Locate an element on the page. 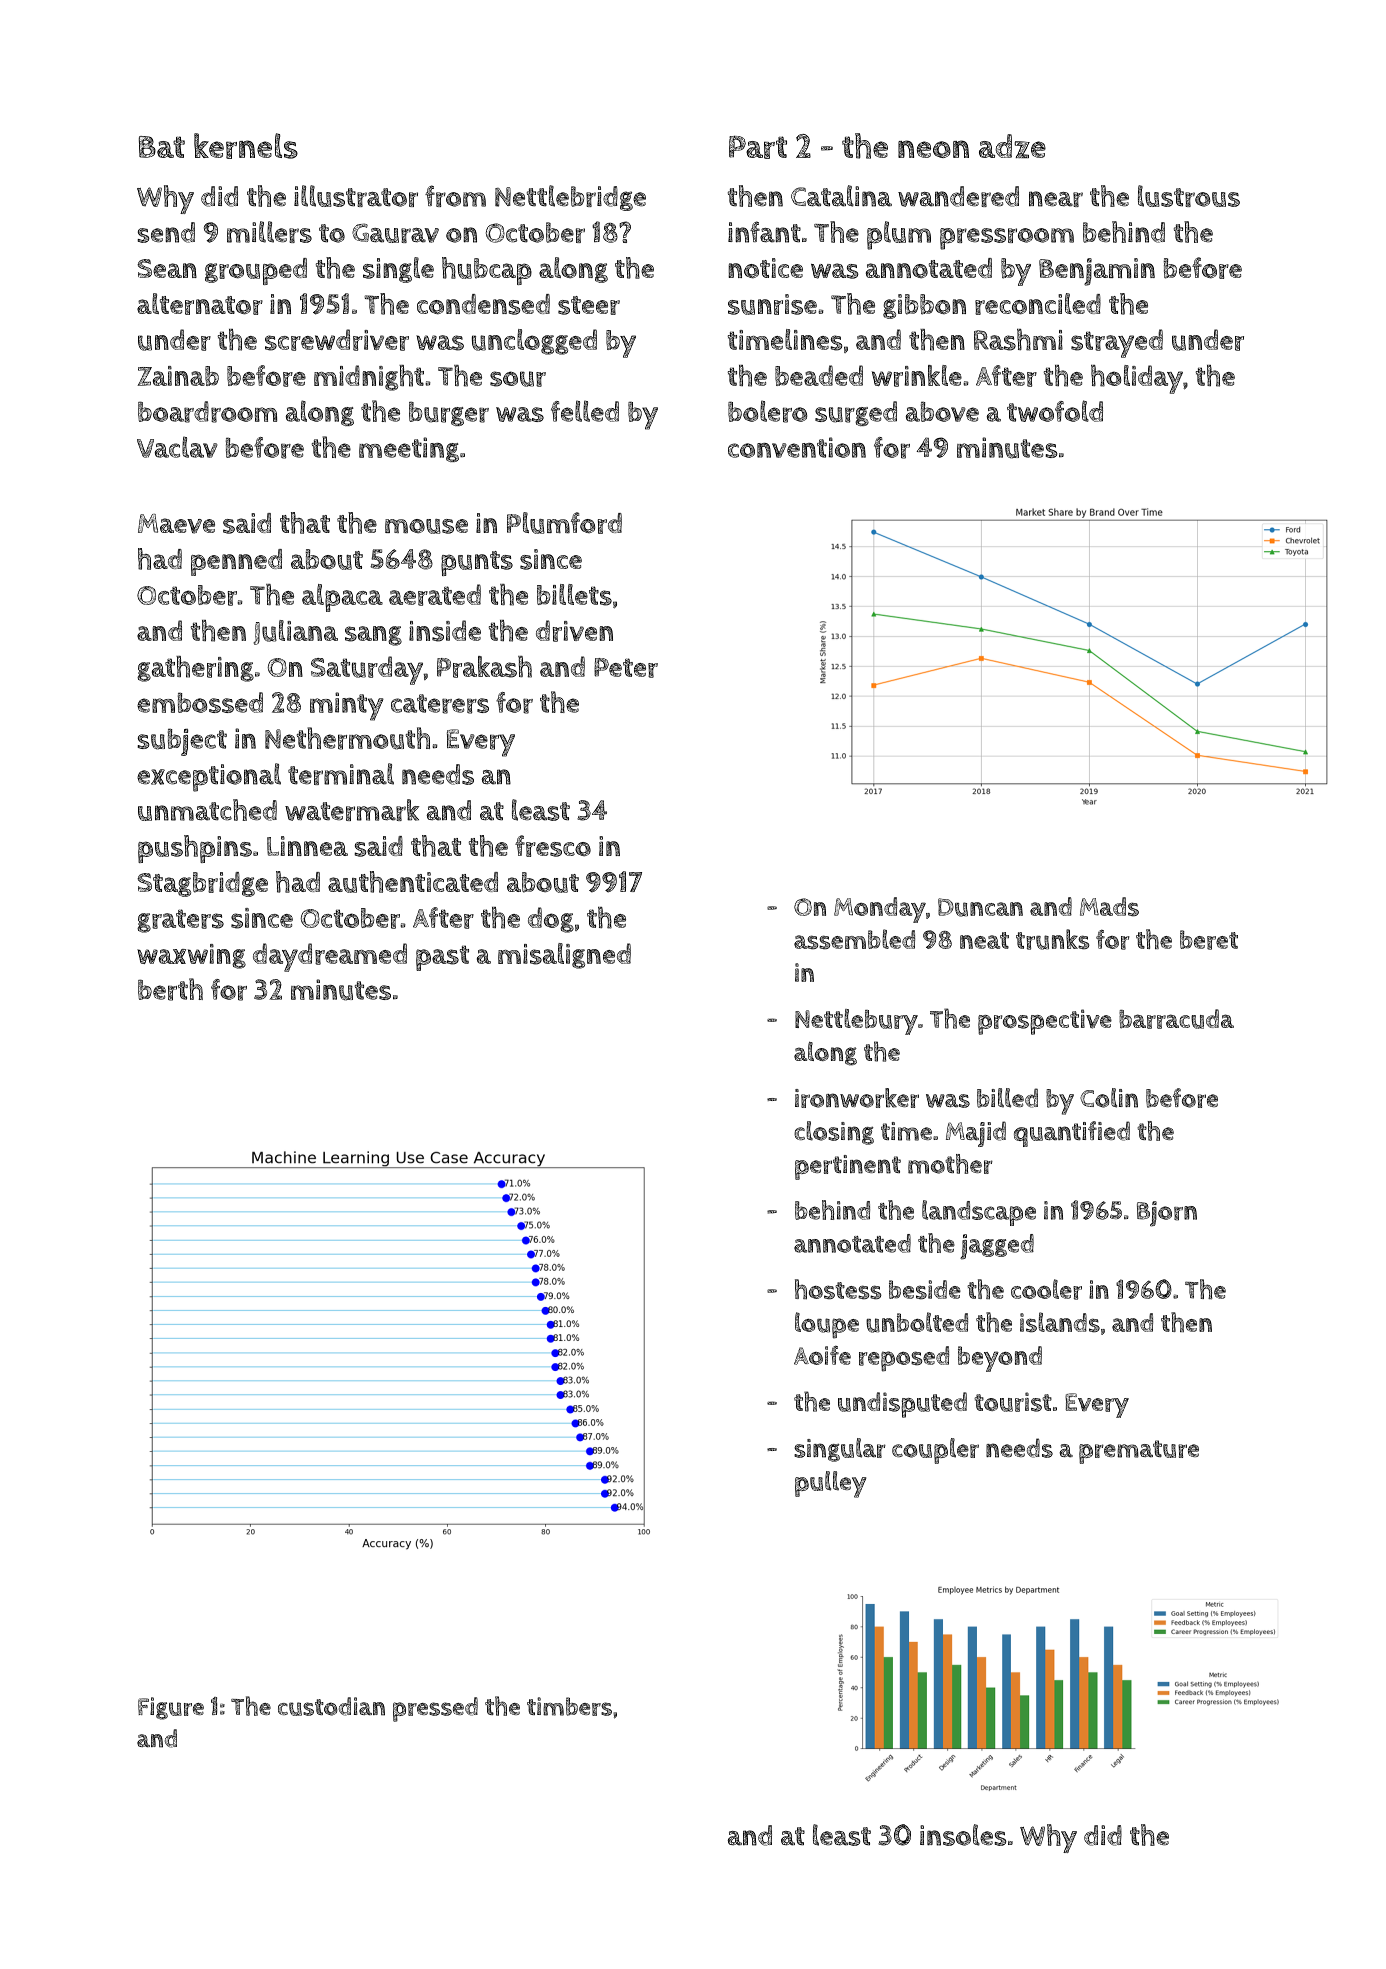 This image has width=1386, height=1969. custodian is located at coordinates (331, 1706).
